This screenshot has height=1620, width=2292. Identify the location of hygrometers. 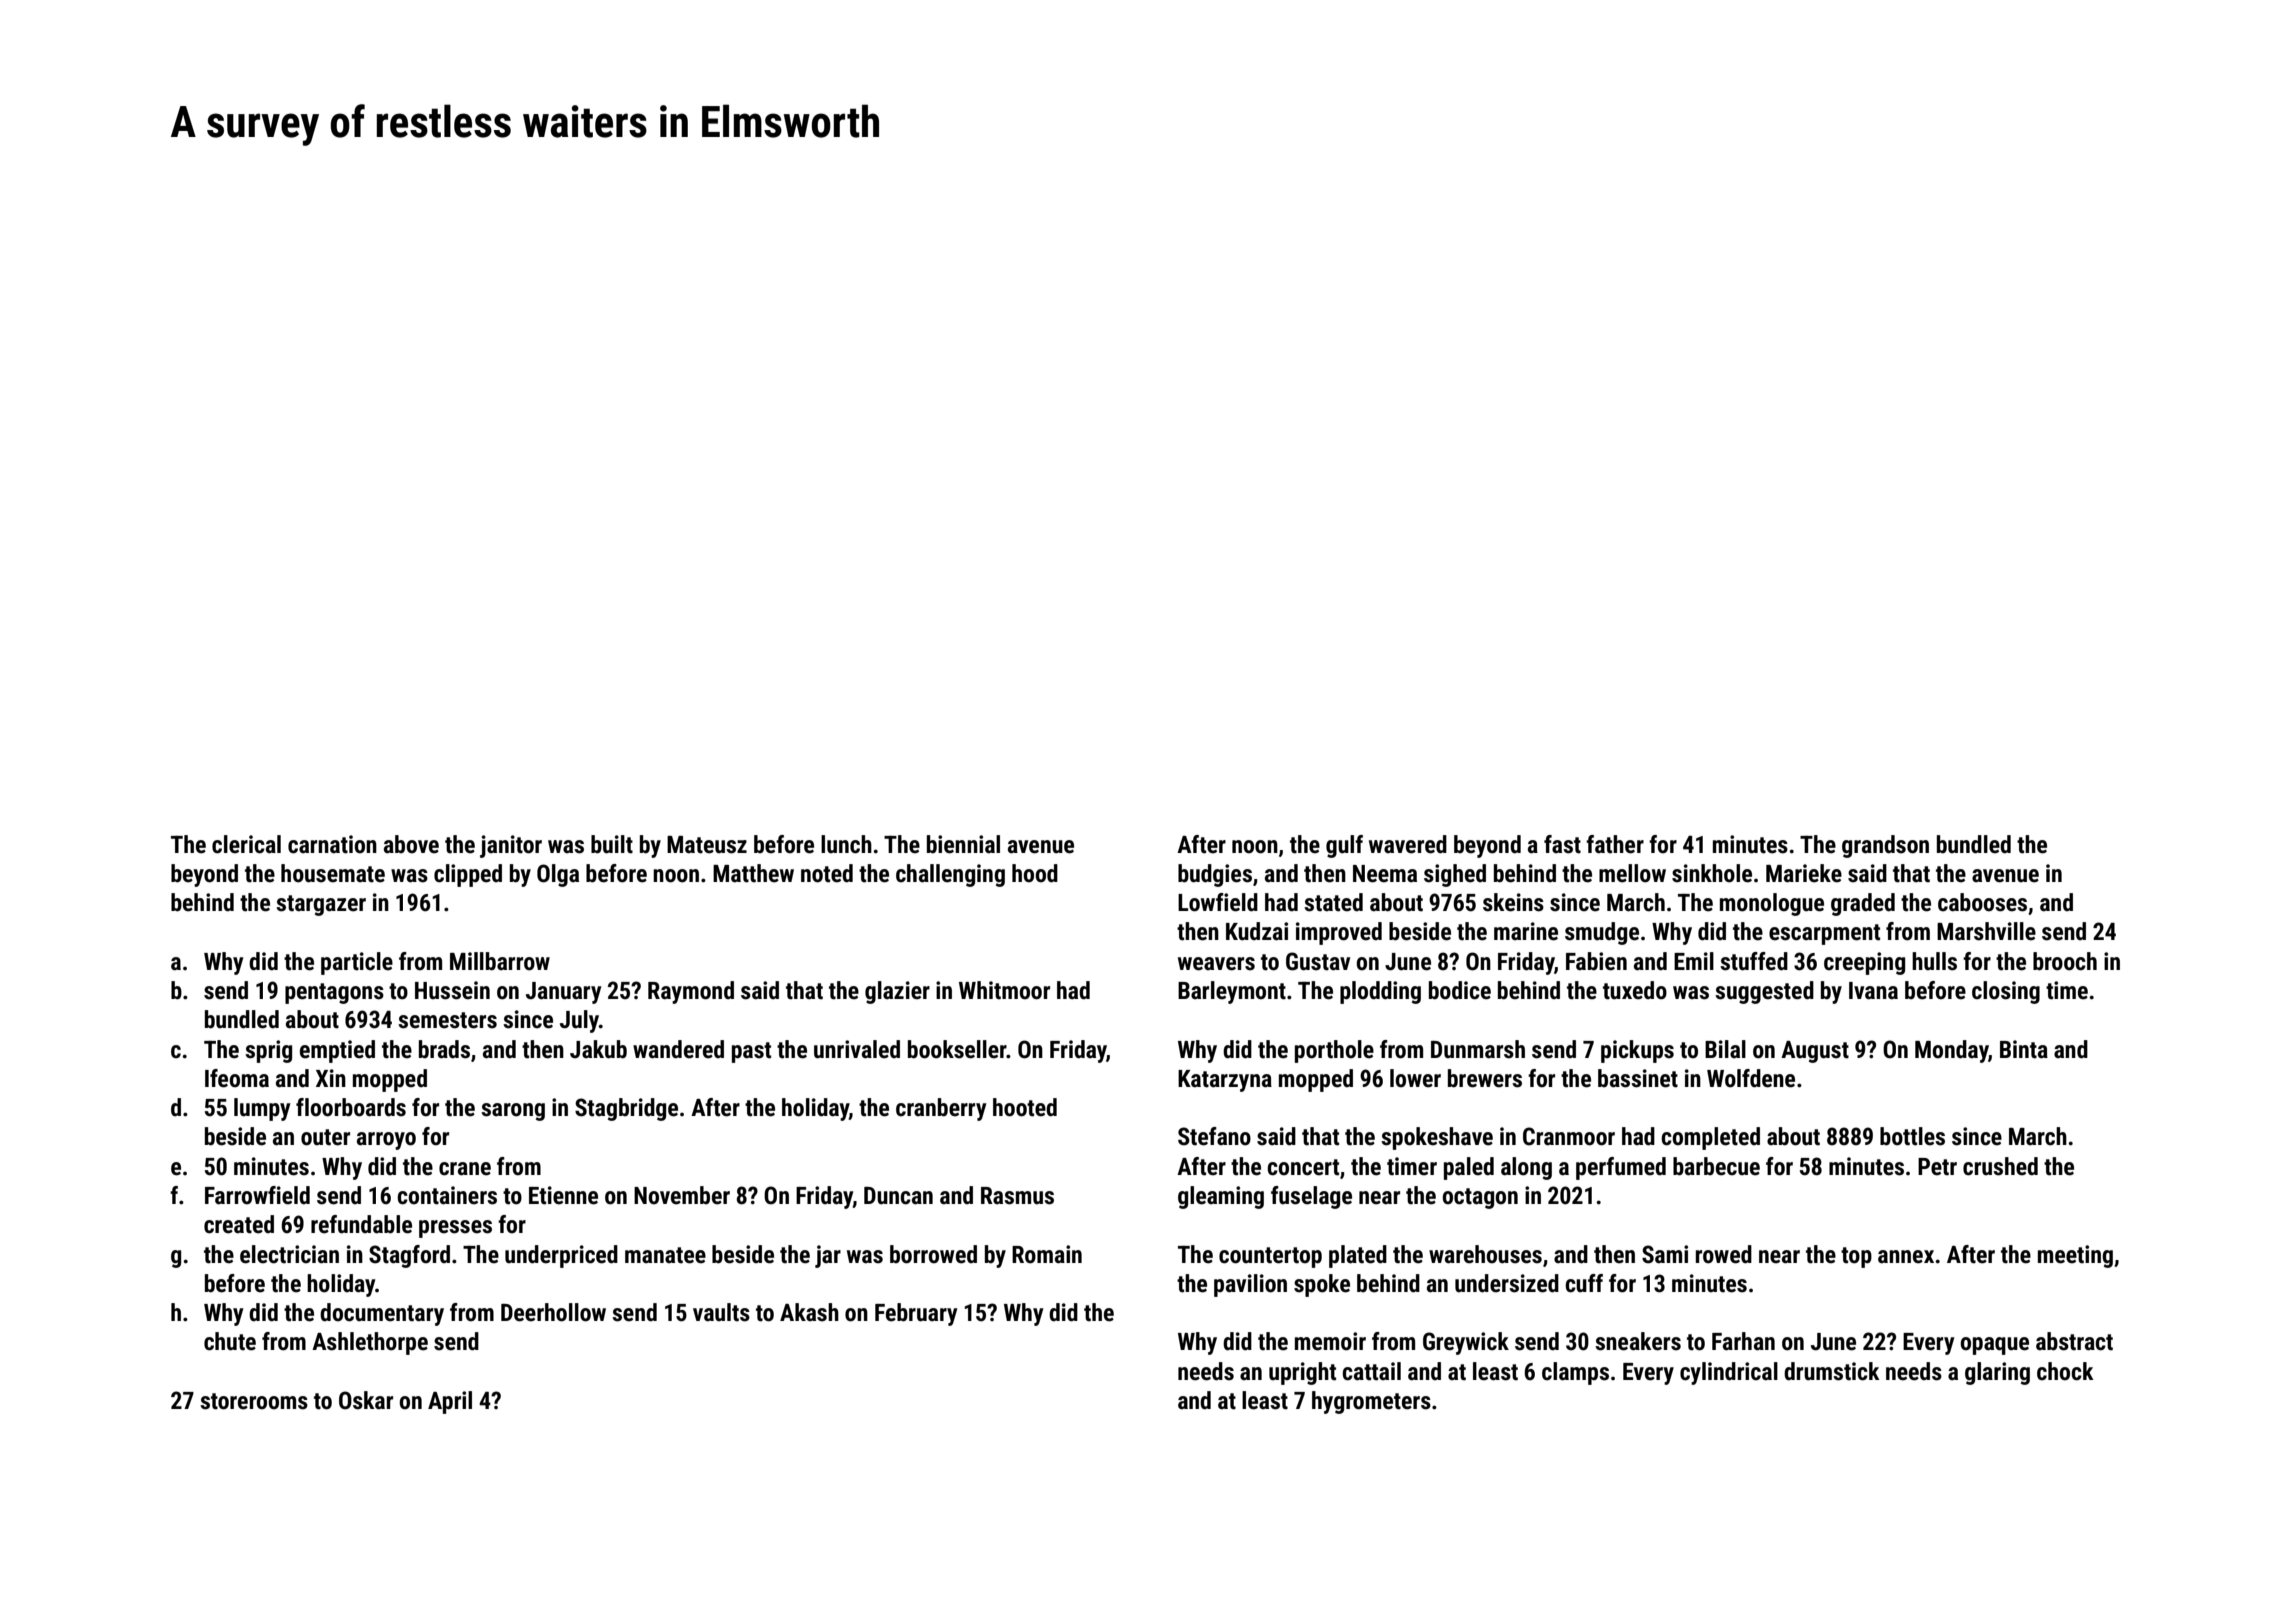
(1371, 1402).
